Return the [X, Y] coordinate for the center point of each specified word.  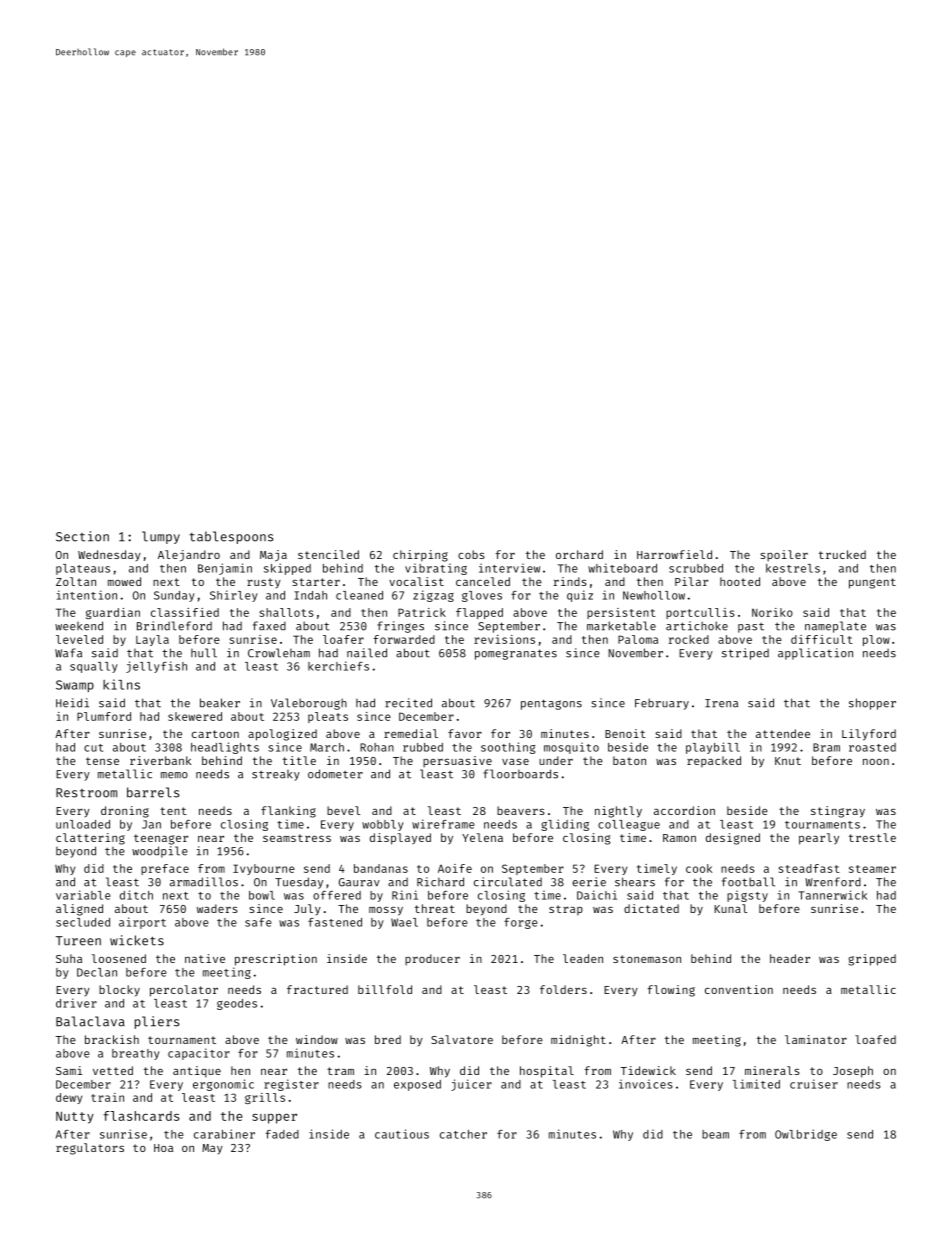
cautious [402, 1134]
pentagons [551, 704]
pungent [872, 583]
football [748, 882]
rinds [570, 581]
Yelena [482, 837]
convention [739, 989]
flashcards [141, 1116]
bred [388, 1039]
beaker [220, 703]
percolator [184, 991]
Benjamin [225, 569]
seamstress [297, 838]
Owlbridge [806, 1135]
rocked [689, 639]
